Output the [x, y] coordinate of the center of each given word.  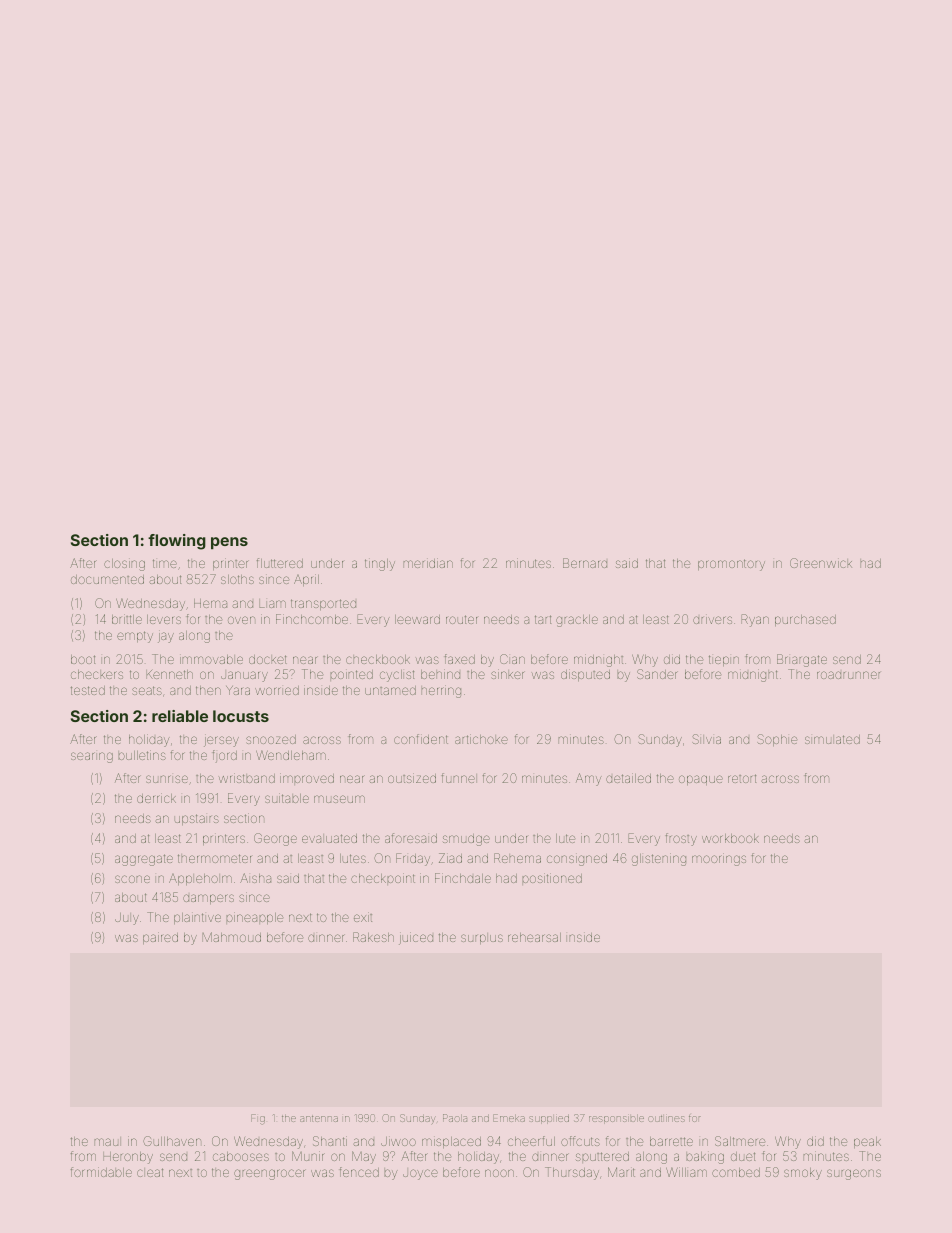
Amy [588, 779]
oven [241, 620]
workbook [730, 838]
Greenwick [821, 563]
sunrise [167, 779]
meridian [428, 563]
